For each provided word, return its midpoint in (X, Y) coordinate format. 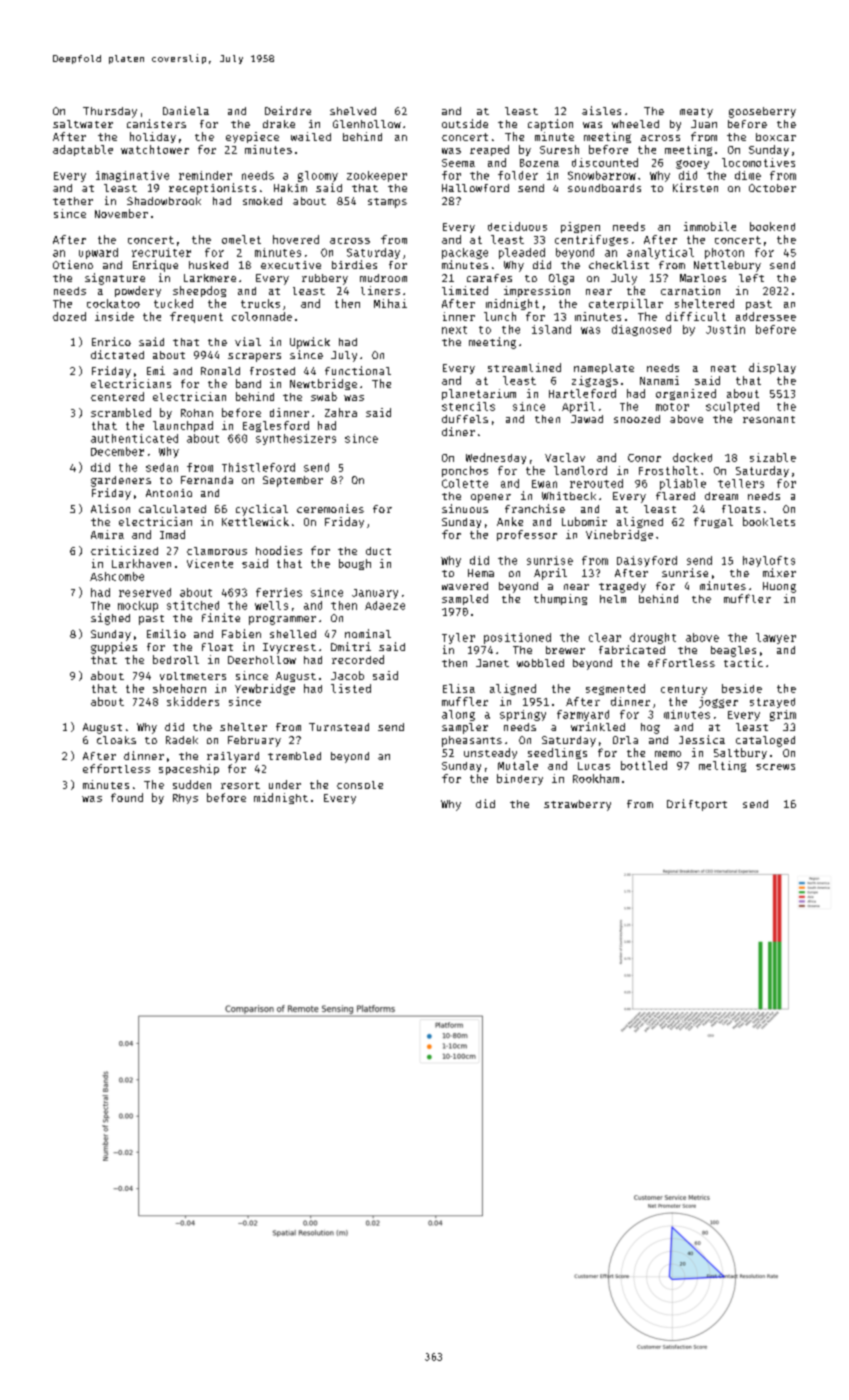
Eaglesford (276, 426)
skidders (193, 701)
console (360, 785)
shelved (353, 111)
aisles (601, 110)
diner (458, 431)
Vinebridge (619, 535)
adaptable (83, 150)
